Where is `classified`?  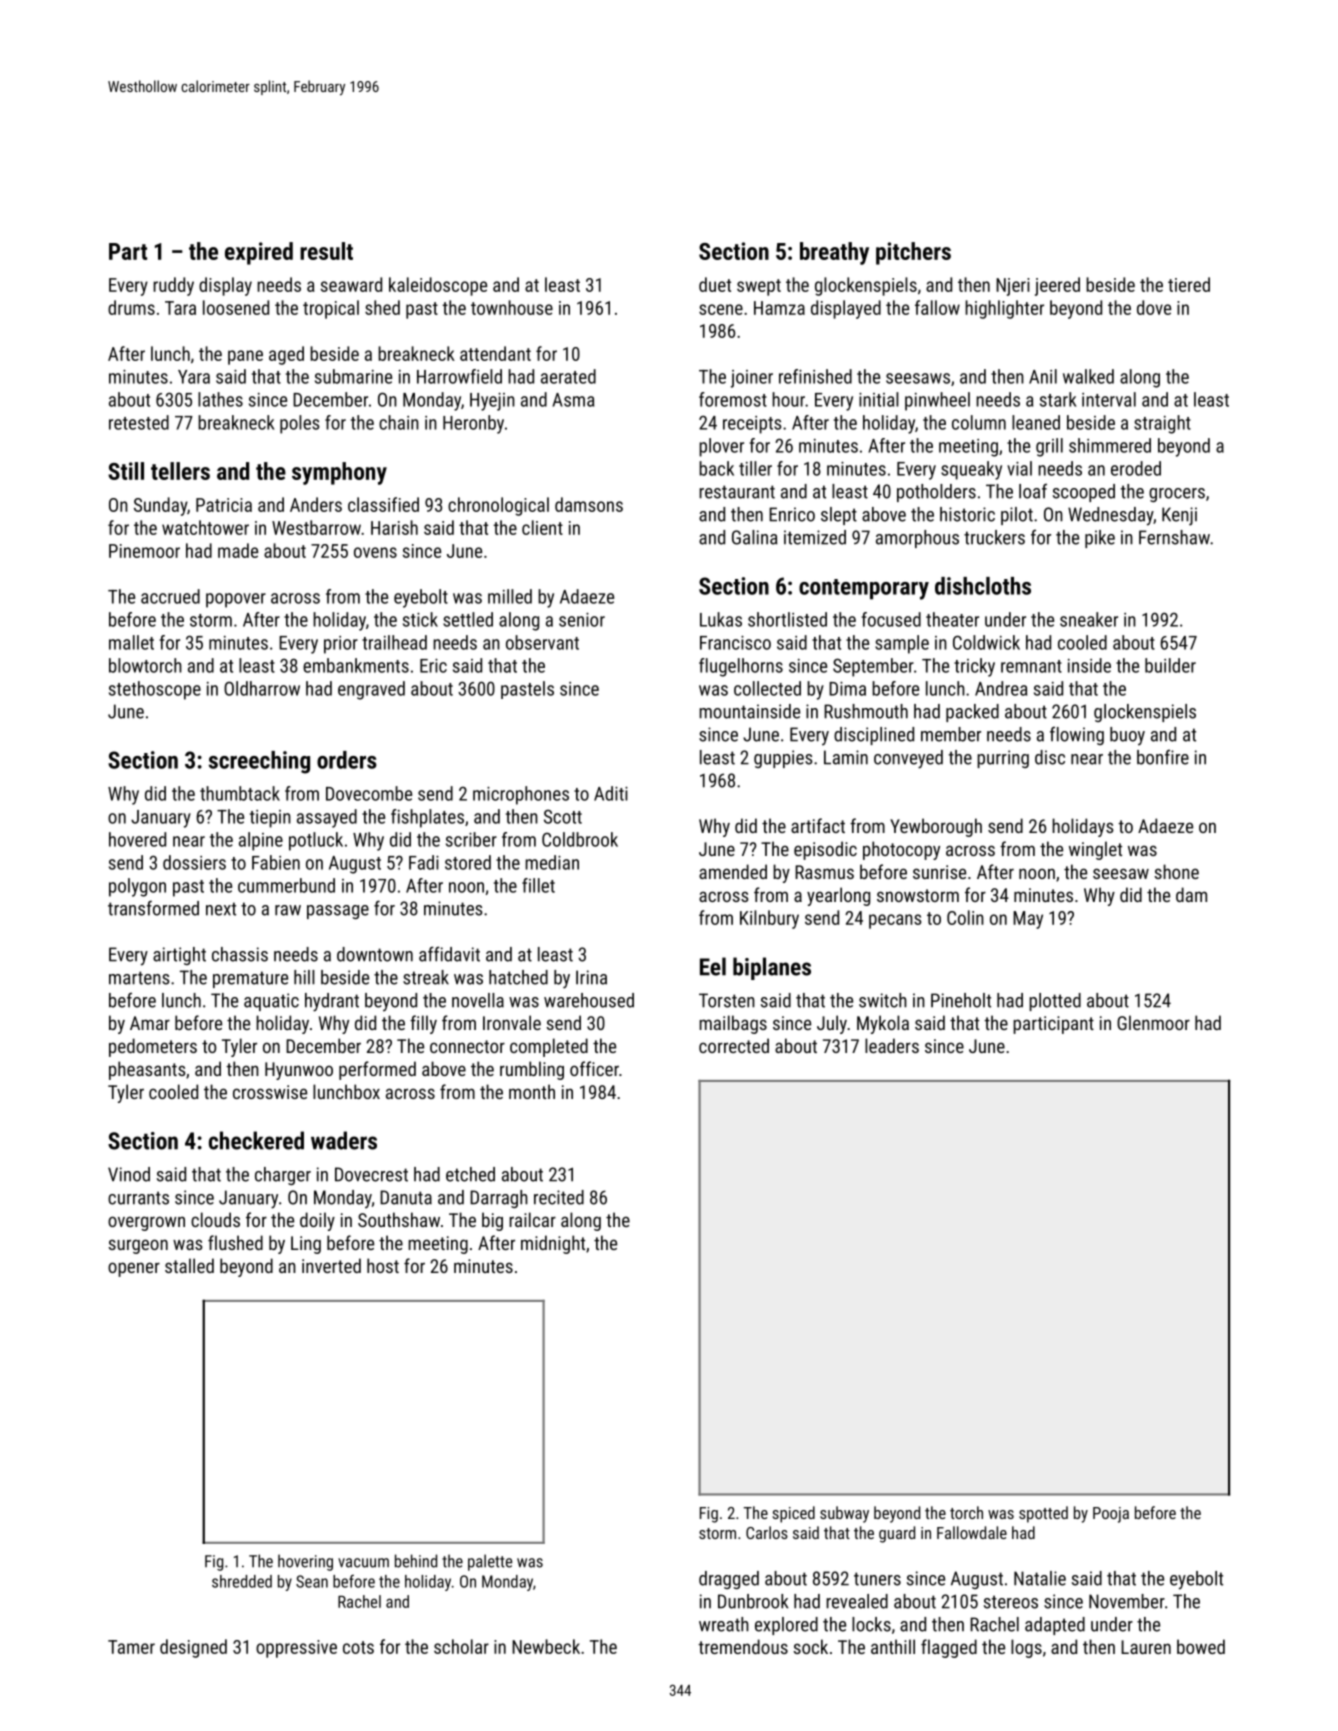 classified is located at coordinates (383, 504).
